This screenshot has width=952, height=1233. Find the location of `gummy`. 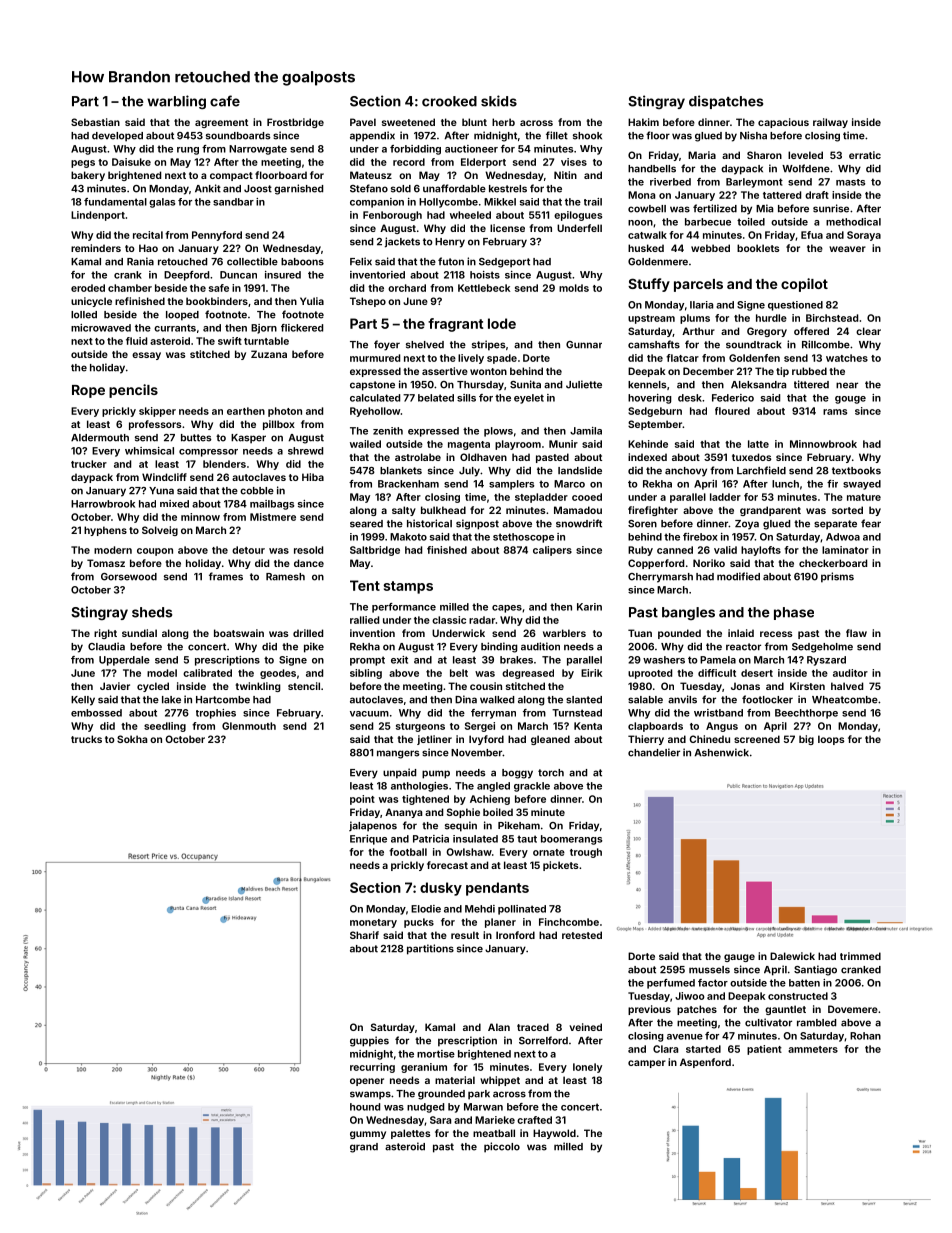

gummy is located at coordinates (368, 1135).
